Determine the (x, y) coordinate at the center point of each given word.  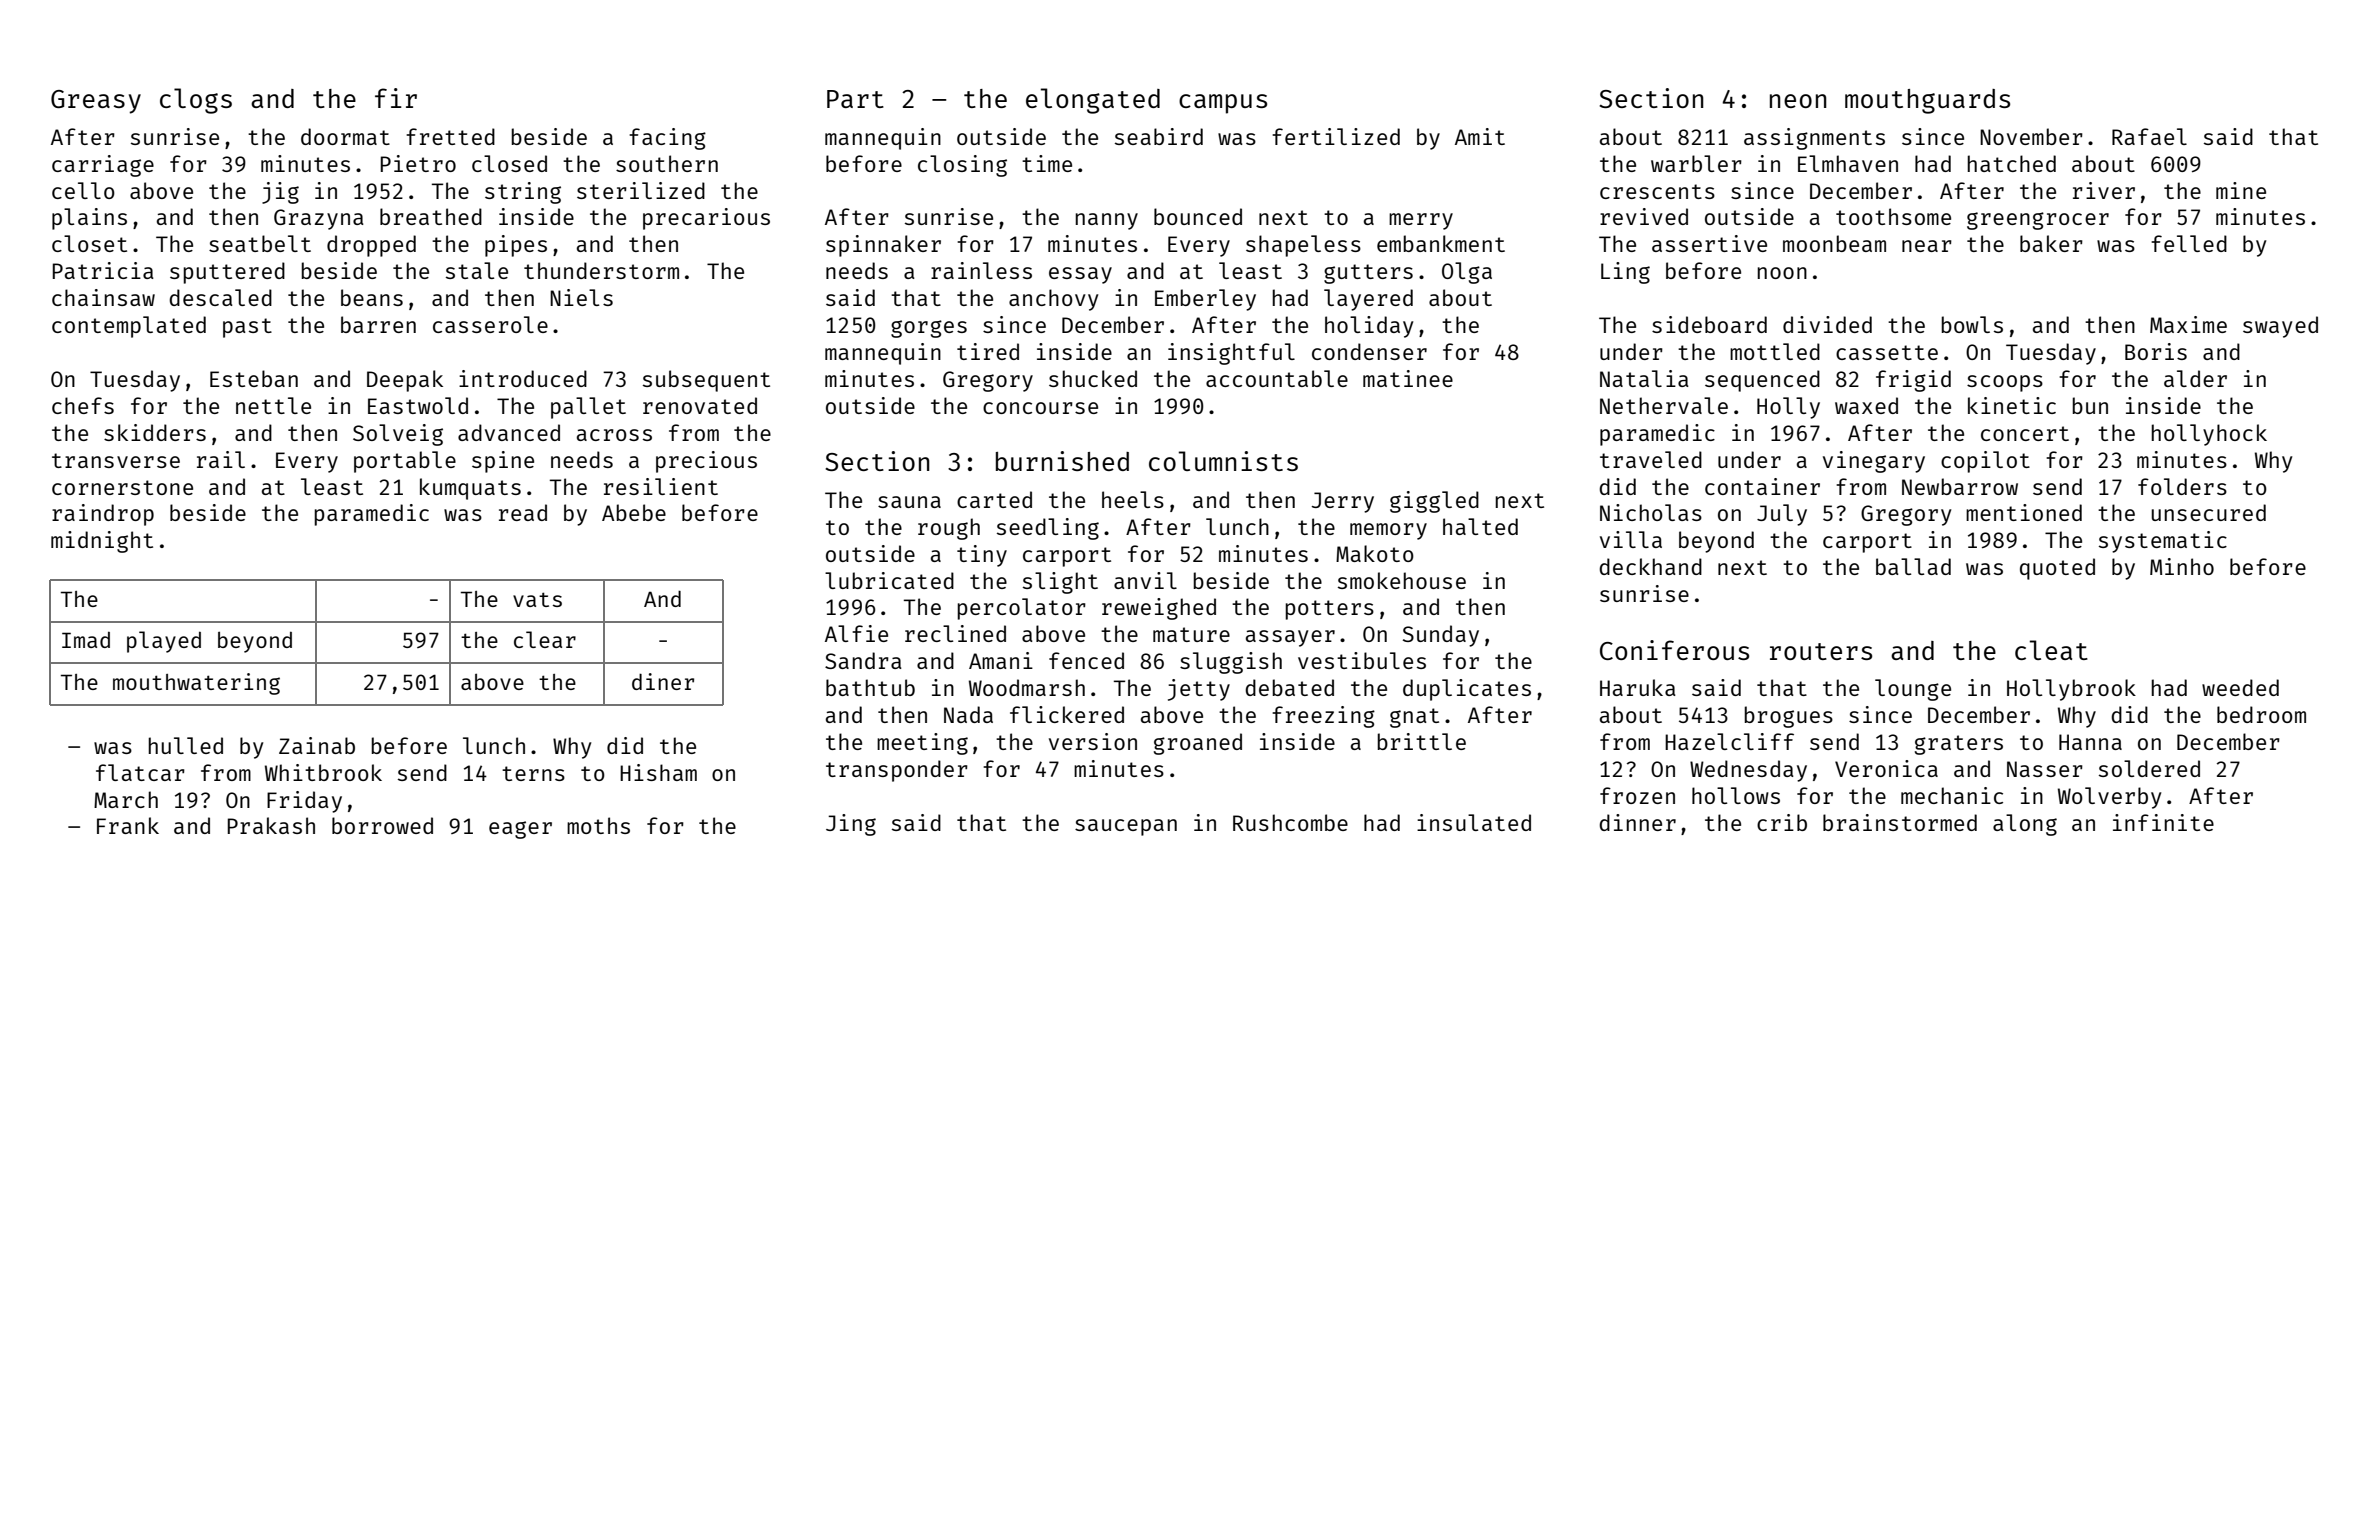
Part (855, 99)
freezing (1323, 717)
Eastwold (418, 405)
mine (2241, 190)
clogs (196, 101)
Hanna (2090, 742)
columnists (1223, 461)
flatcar (140, 772)
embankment (1441, 243)
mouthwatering (196, 684)
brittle (1422, 741)
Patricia (103, 270)
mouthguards (1927, 101)
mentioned (2024, 512)
